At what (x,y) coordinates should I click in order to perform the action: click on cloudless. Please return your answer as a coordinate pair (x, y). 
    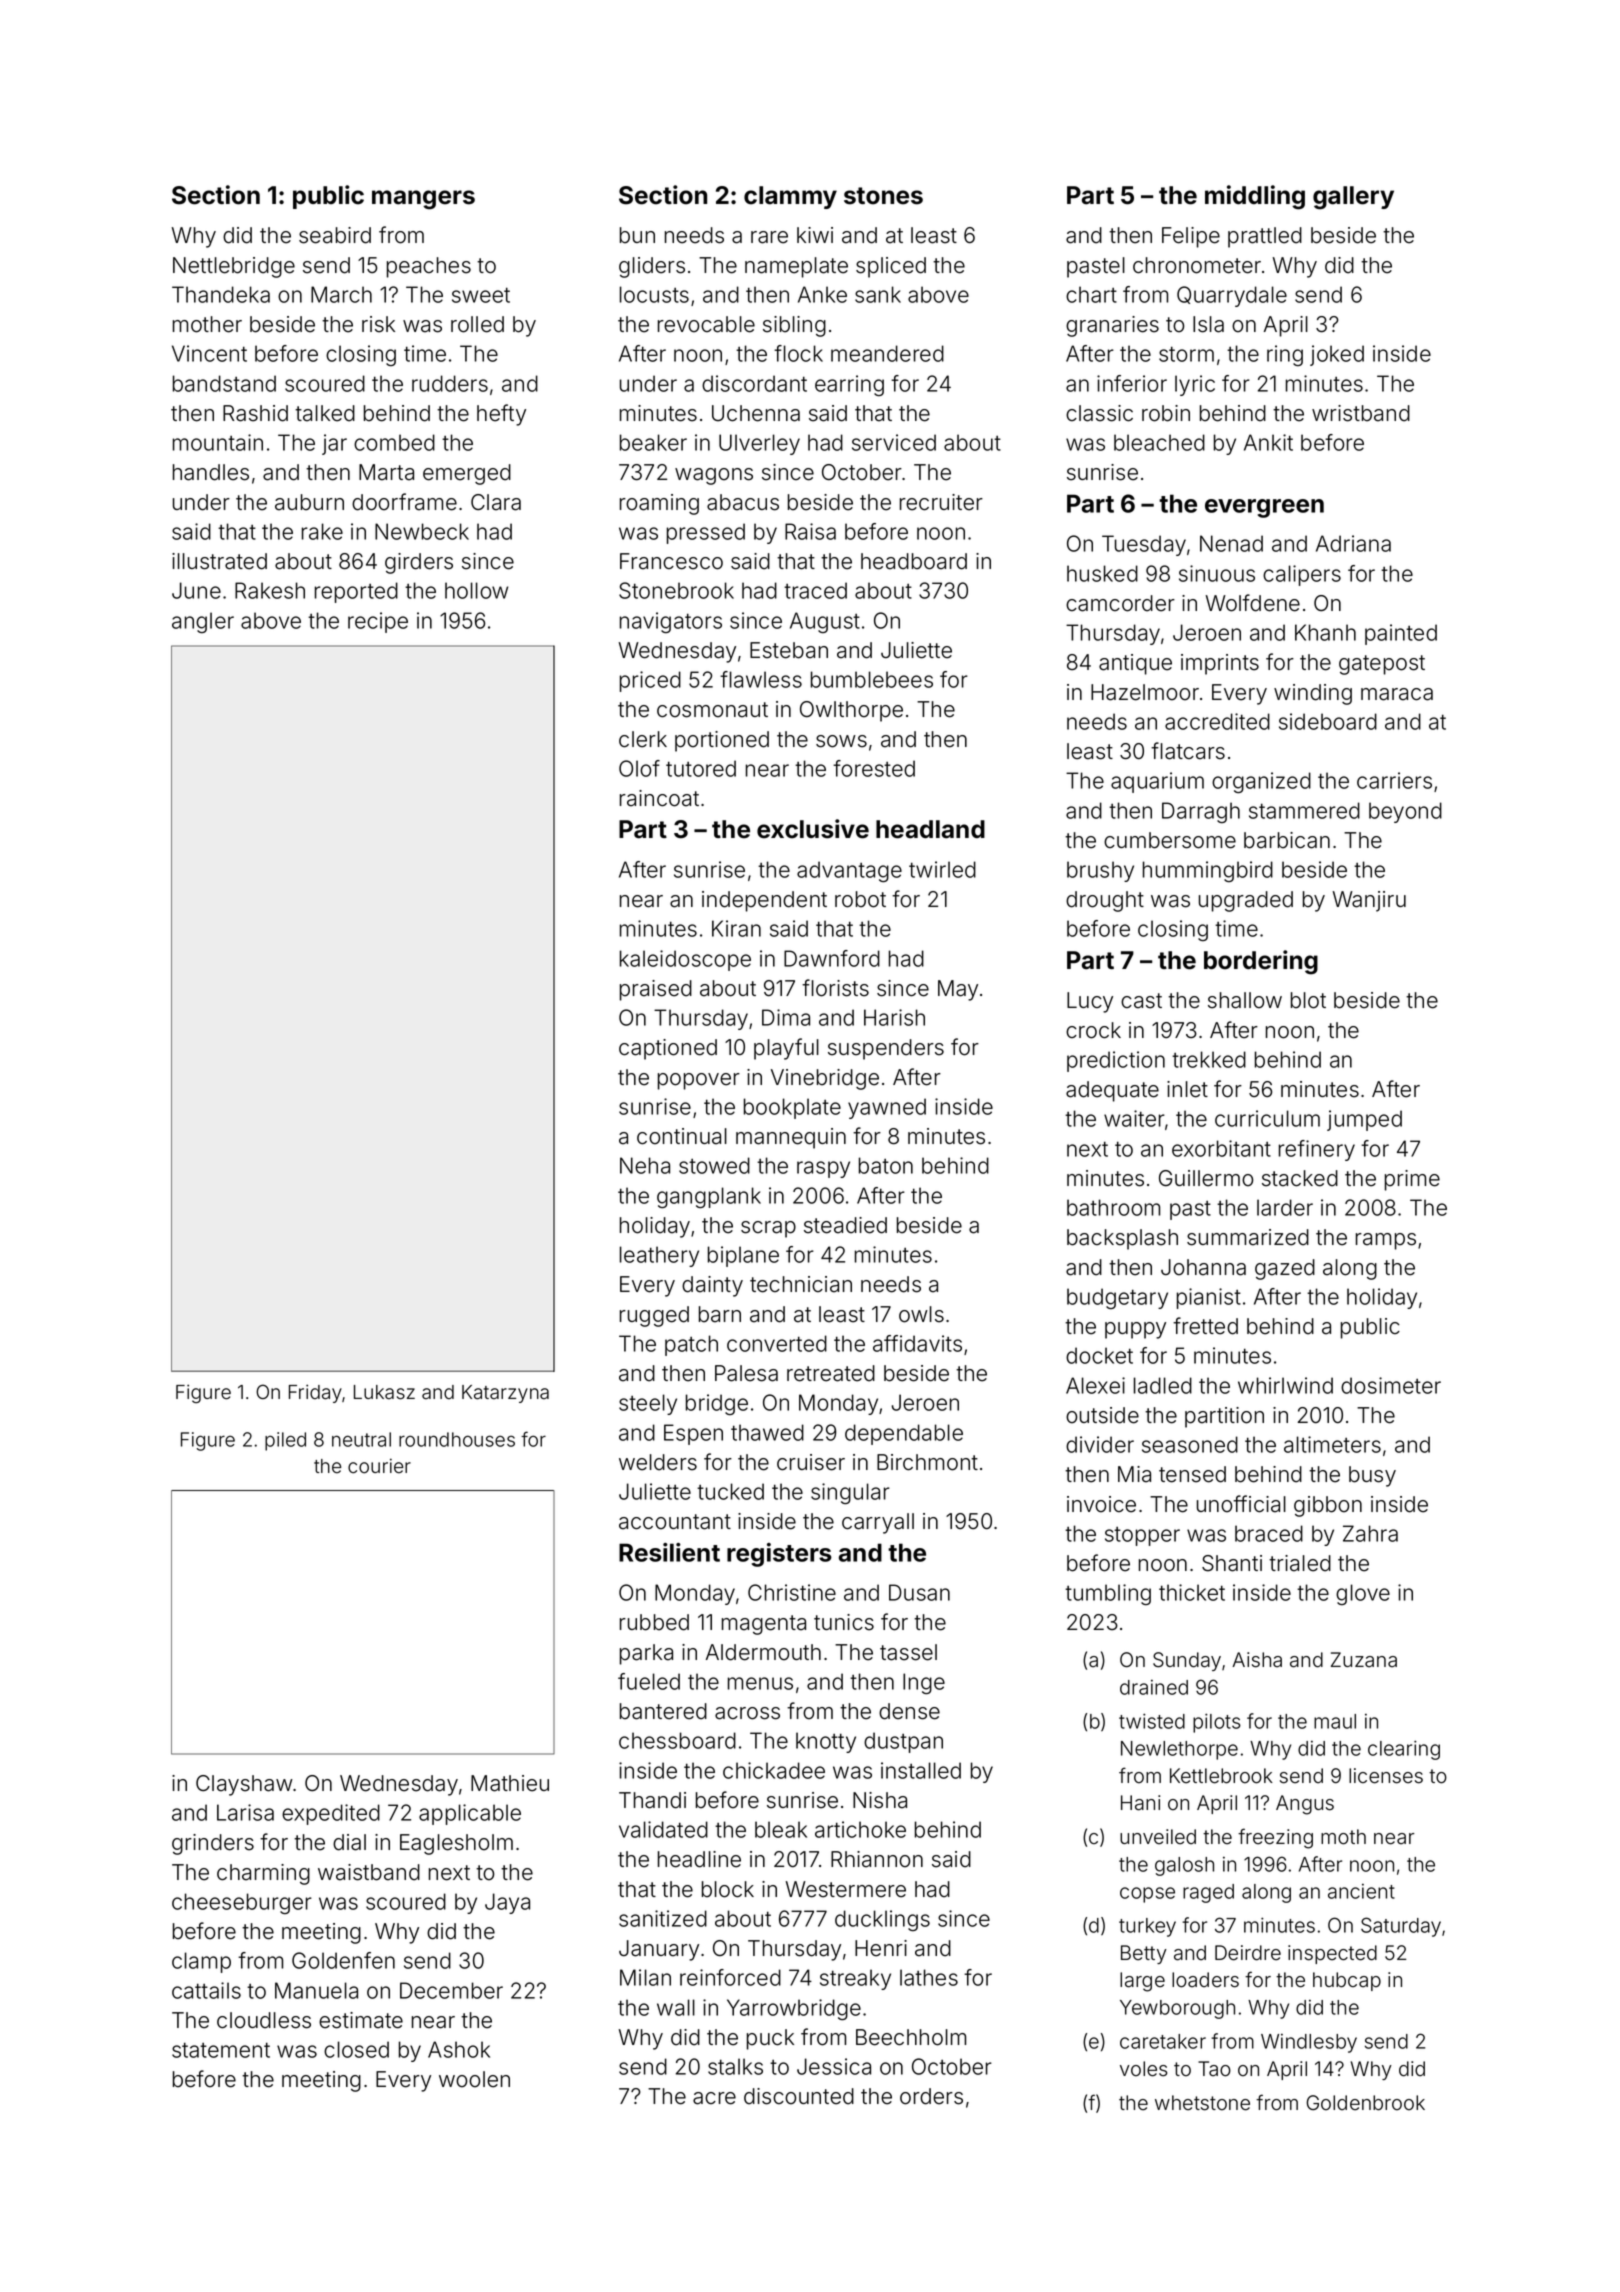
    Looking at the image, I should click on (264, 2020).
